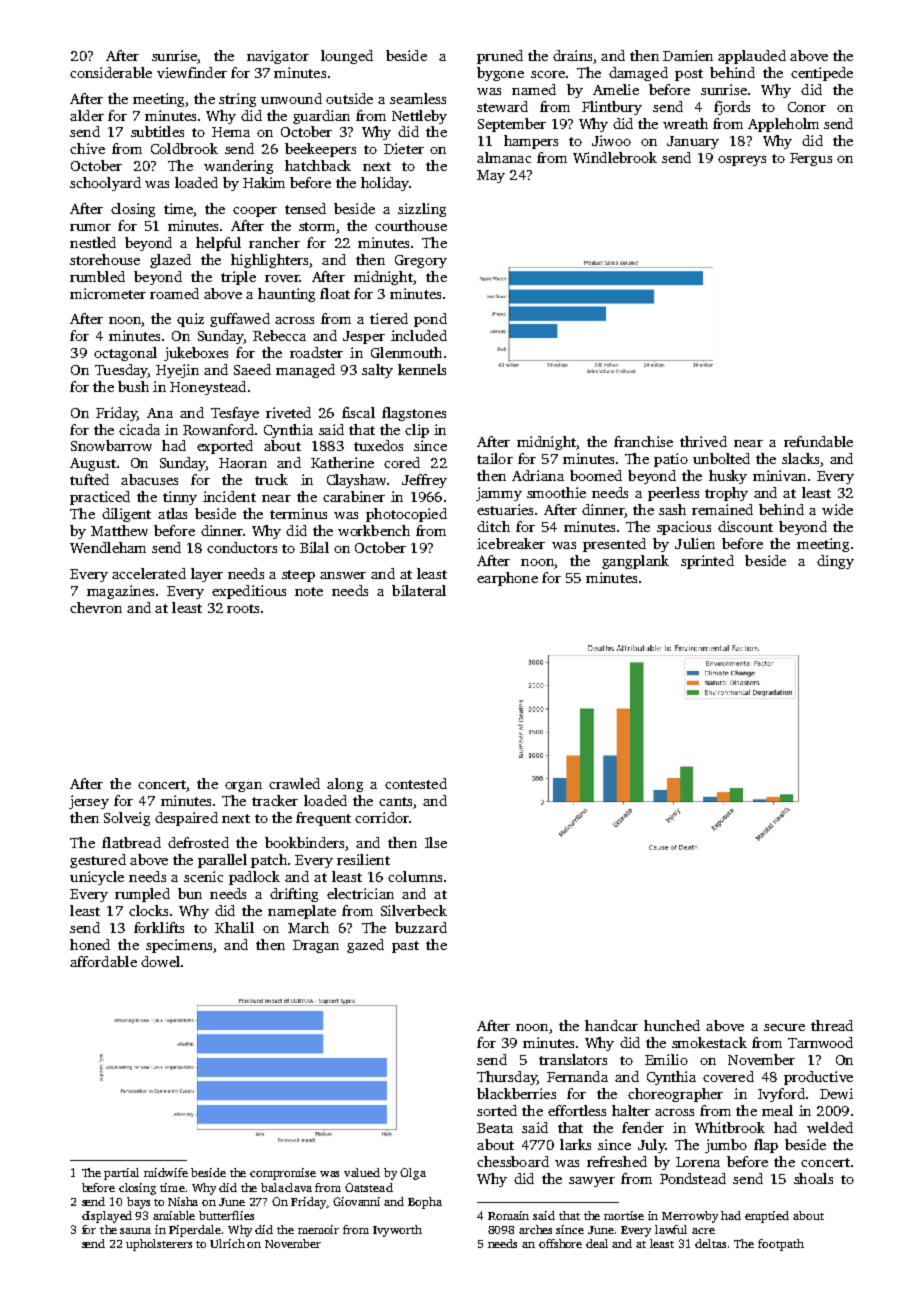 Image resolution: width=924 pixels, height=1308 pixels. What do you see at coordinates (159, 1245) in the screenshot?
I see `upholsterers` at bounding box center [159, 1245].
